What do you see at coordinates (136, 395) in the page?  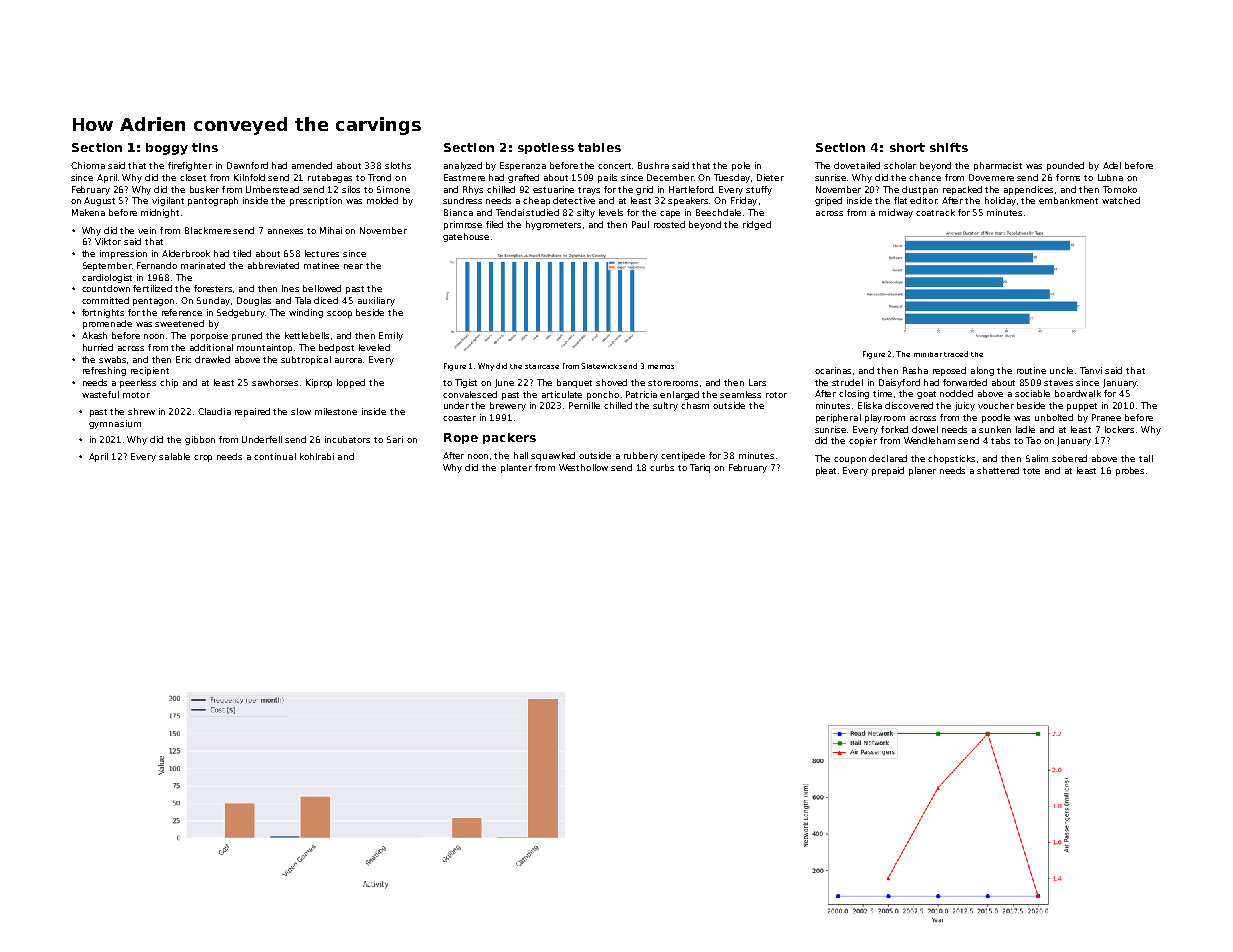 I see `motor` at bounding box center [136, 395].
